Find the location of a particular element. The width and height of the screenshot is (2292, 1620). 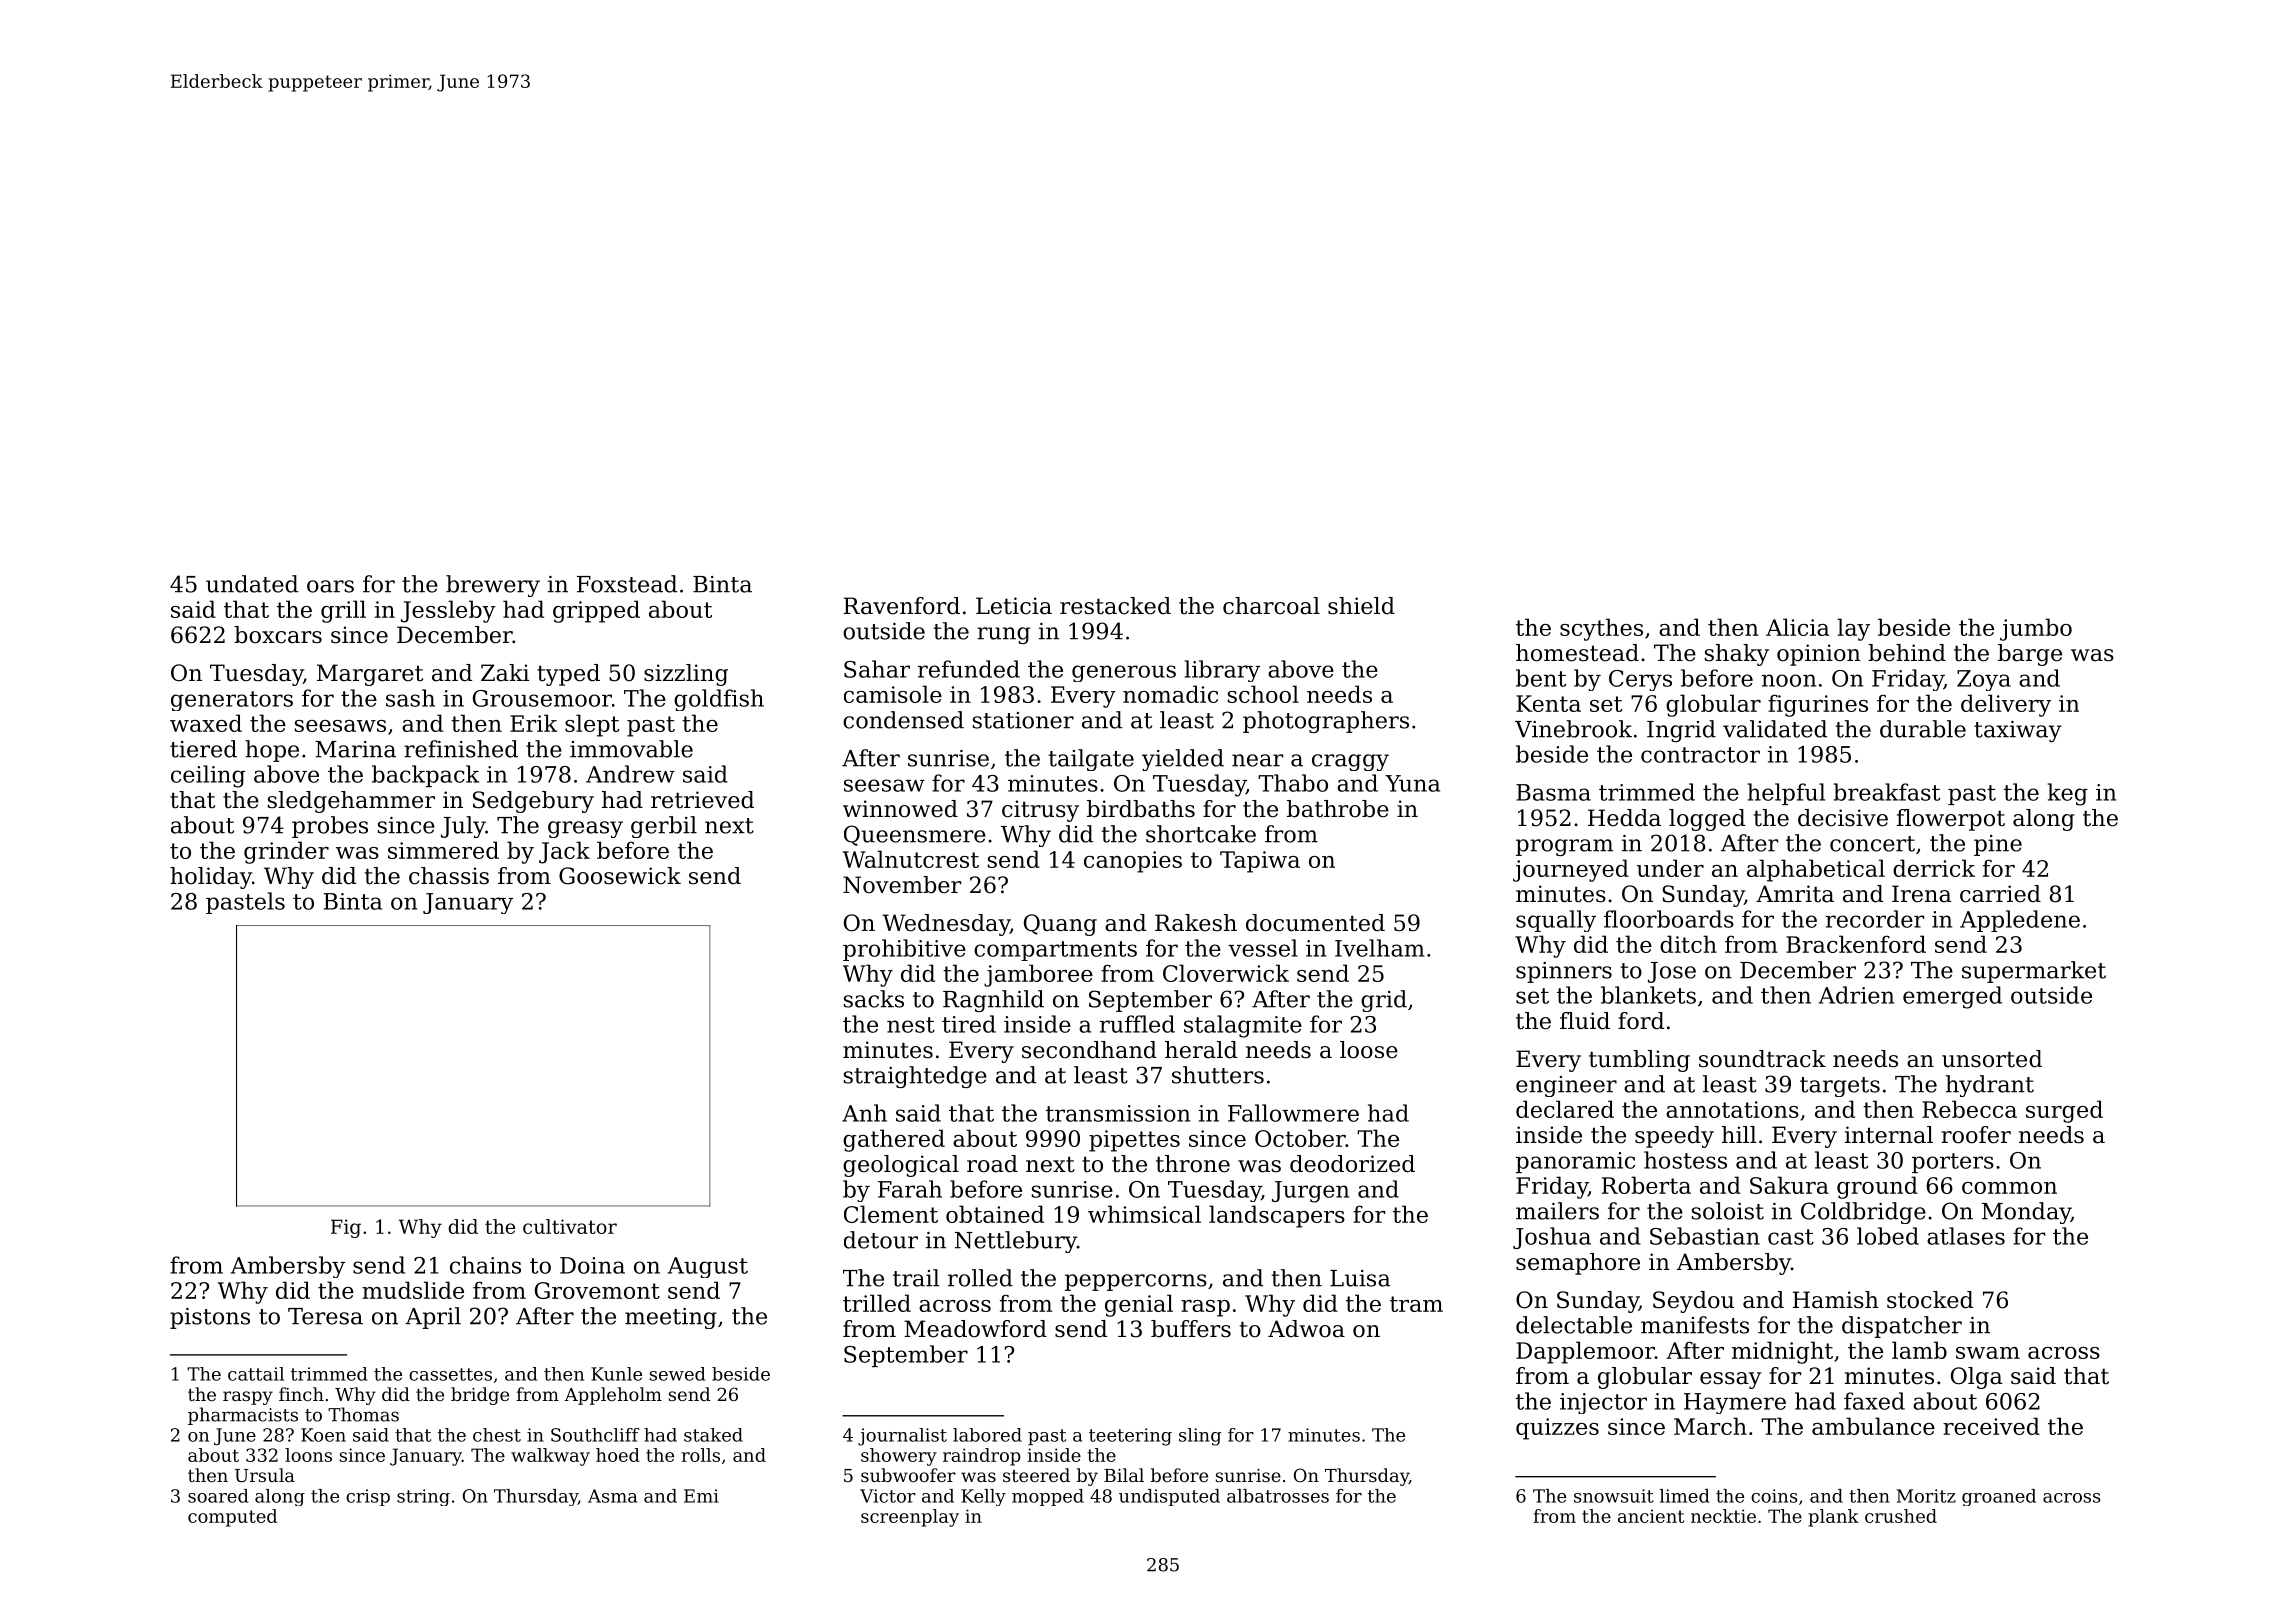

jumbo is located at coordinates (2036, 629).
